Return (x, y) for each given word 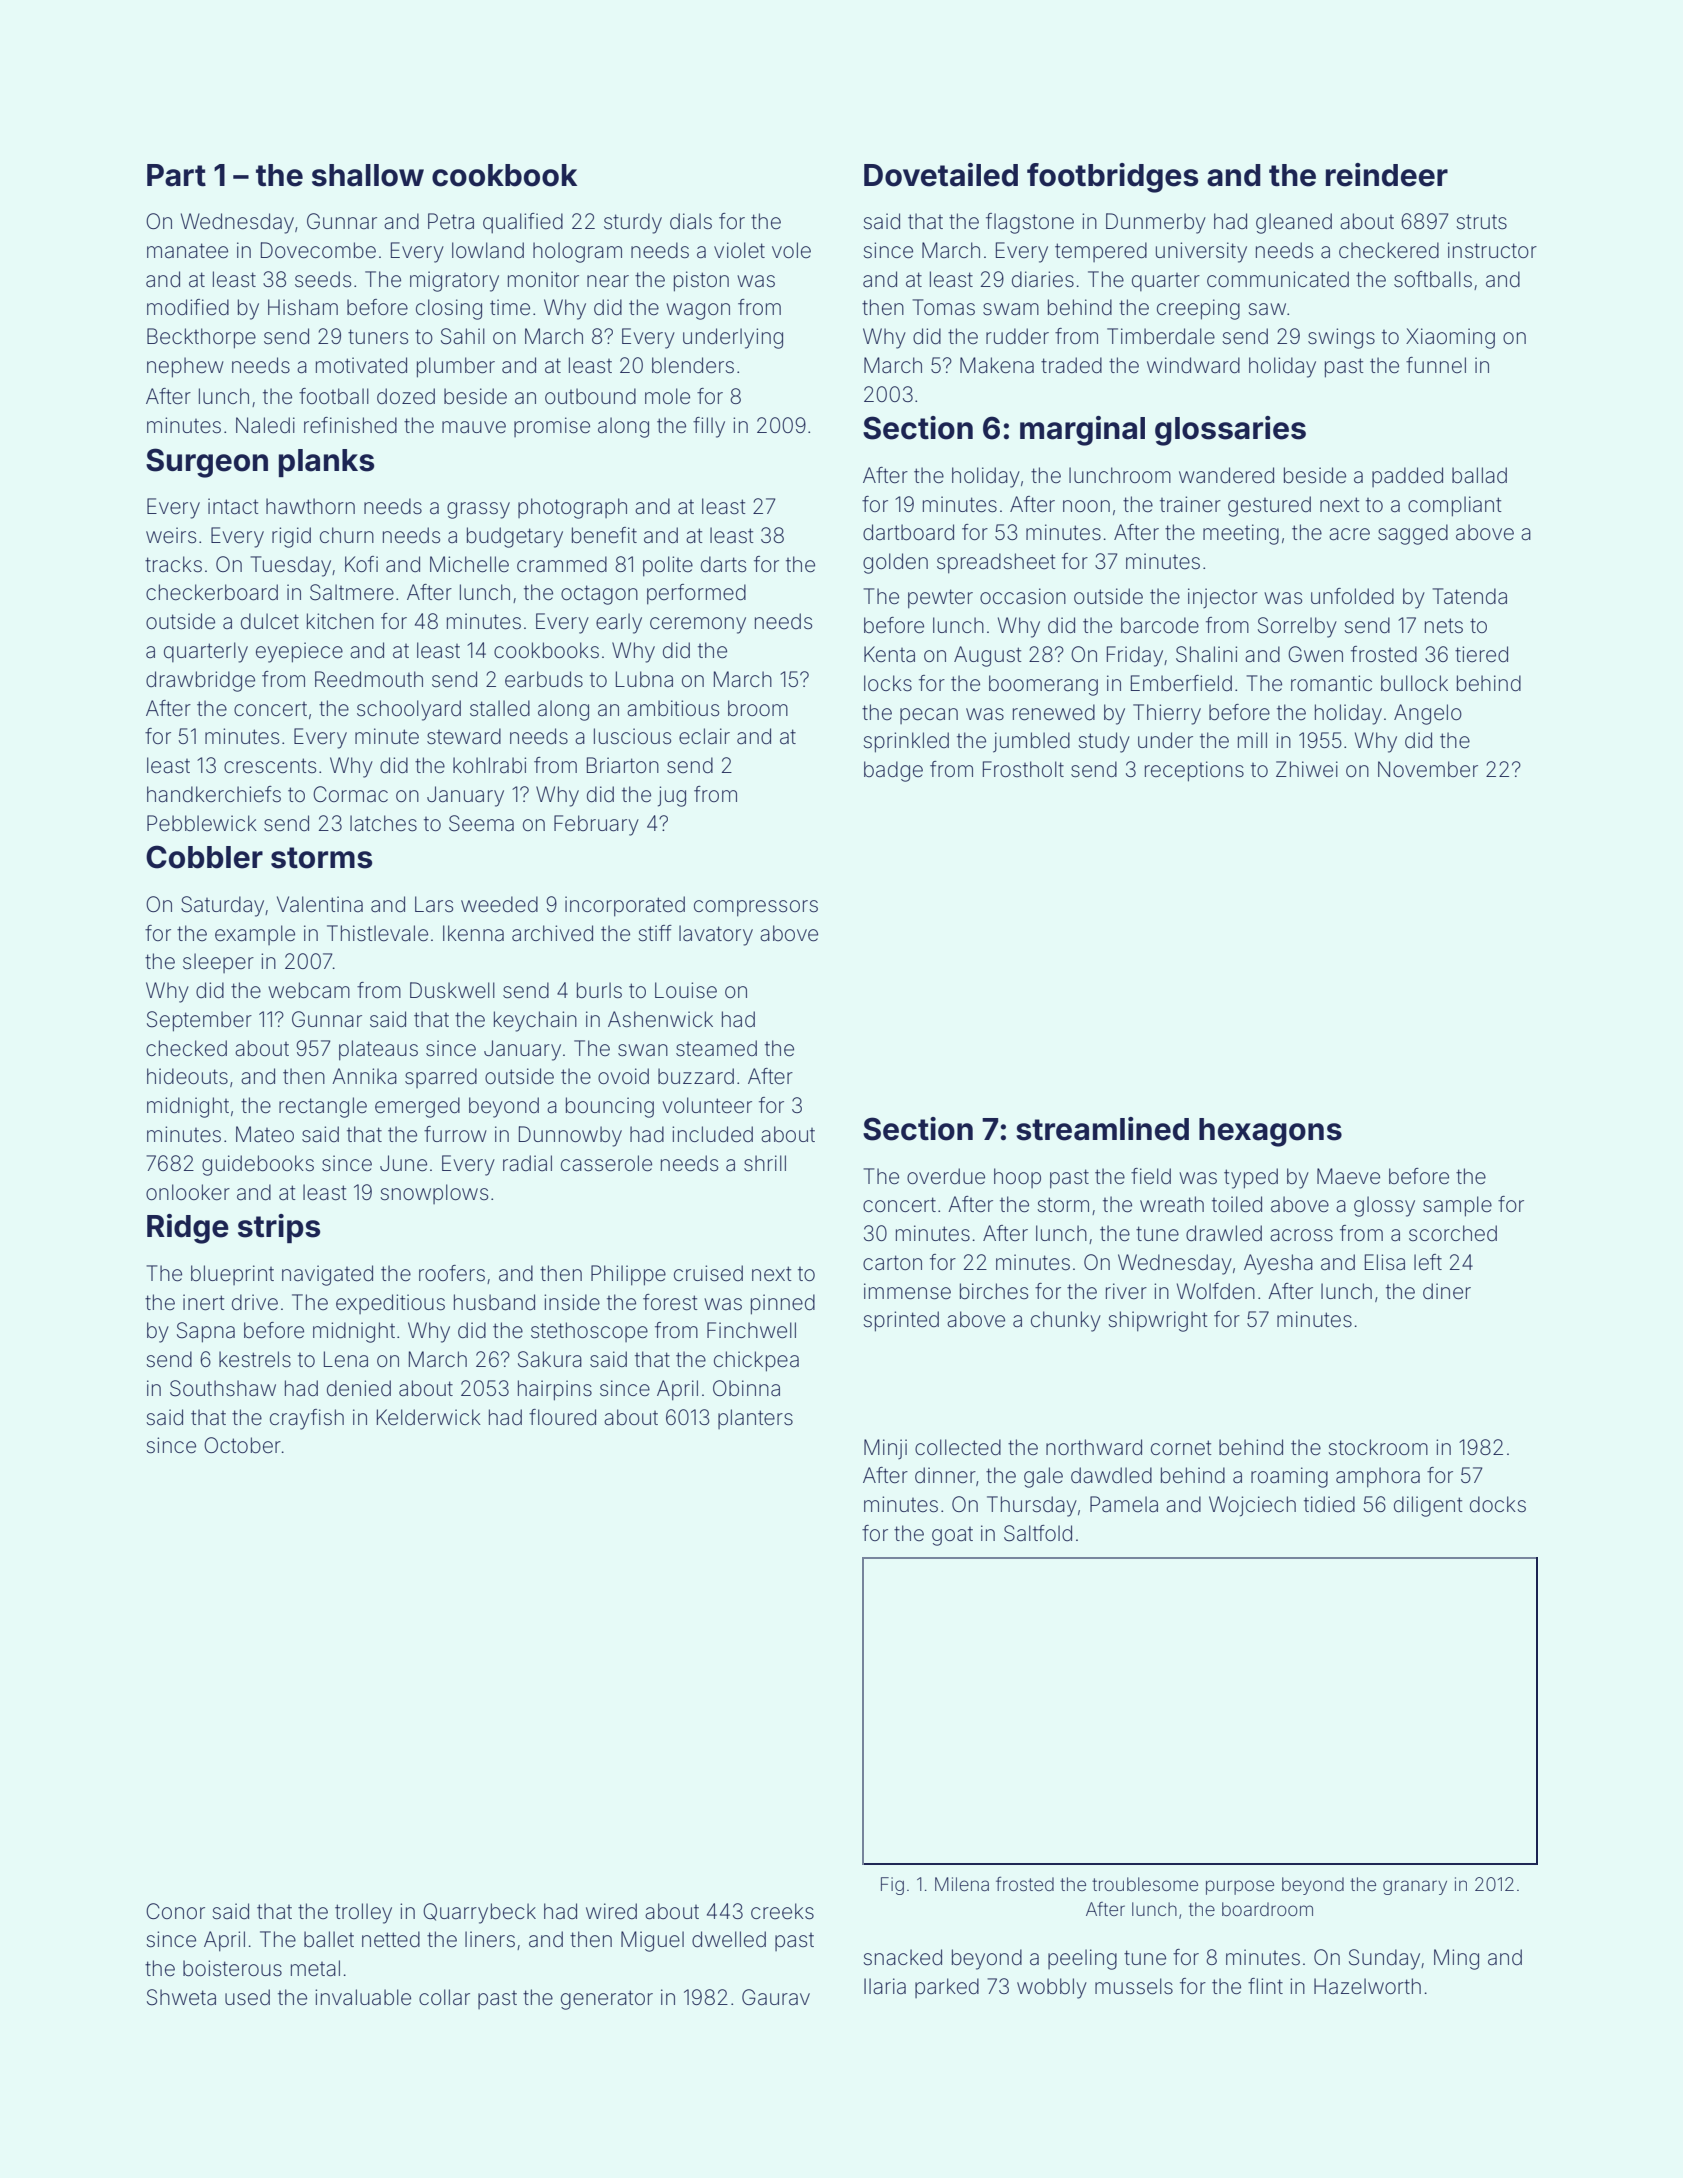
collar (444, 1997)
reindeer (1387, 175)
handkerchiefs (214, 794)
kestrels (255, 1359)
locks (888, 683)
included (712, 1134)
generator (607, 2000)
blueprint (232, 1275)
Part (176, 175)
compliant (1455, 506)
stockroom (1378, 1447)
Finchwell (751, 1330)
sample (1457, 1206)
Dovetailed (941, 175)
